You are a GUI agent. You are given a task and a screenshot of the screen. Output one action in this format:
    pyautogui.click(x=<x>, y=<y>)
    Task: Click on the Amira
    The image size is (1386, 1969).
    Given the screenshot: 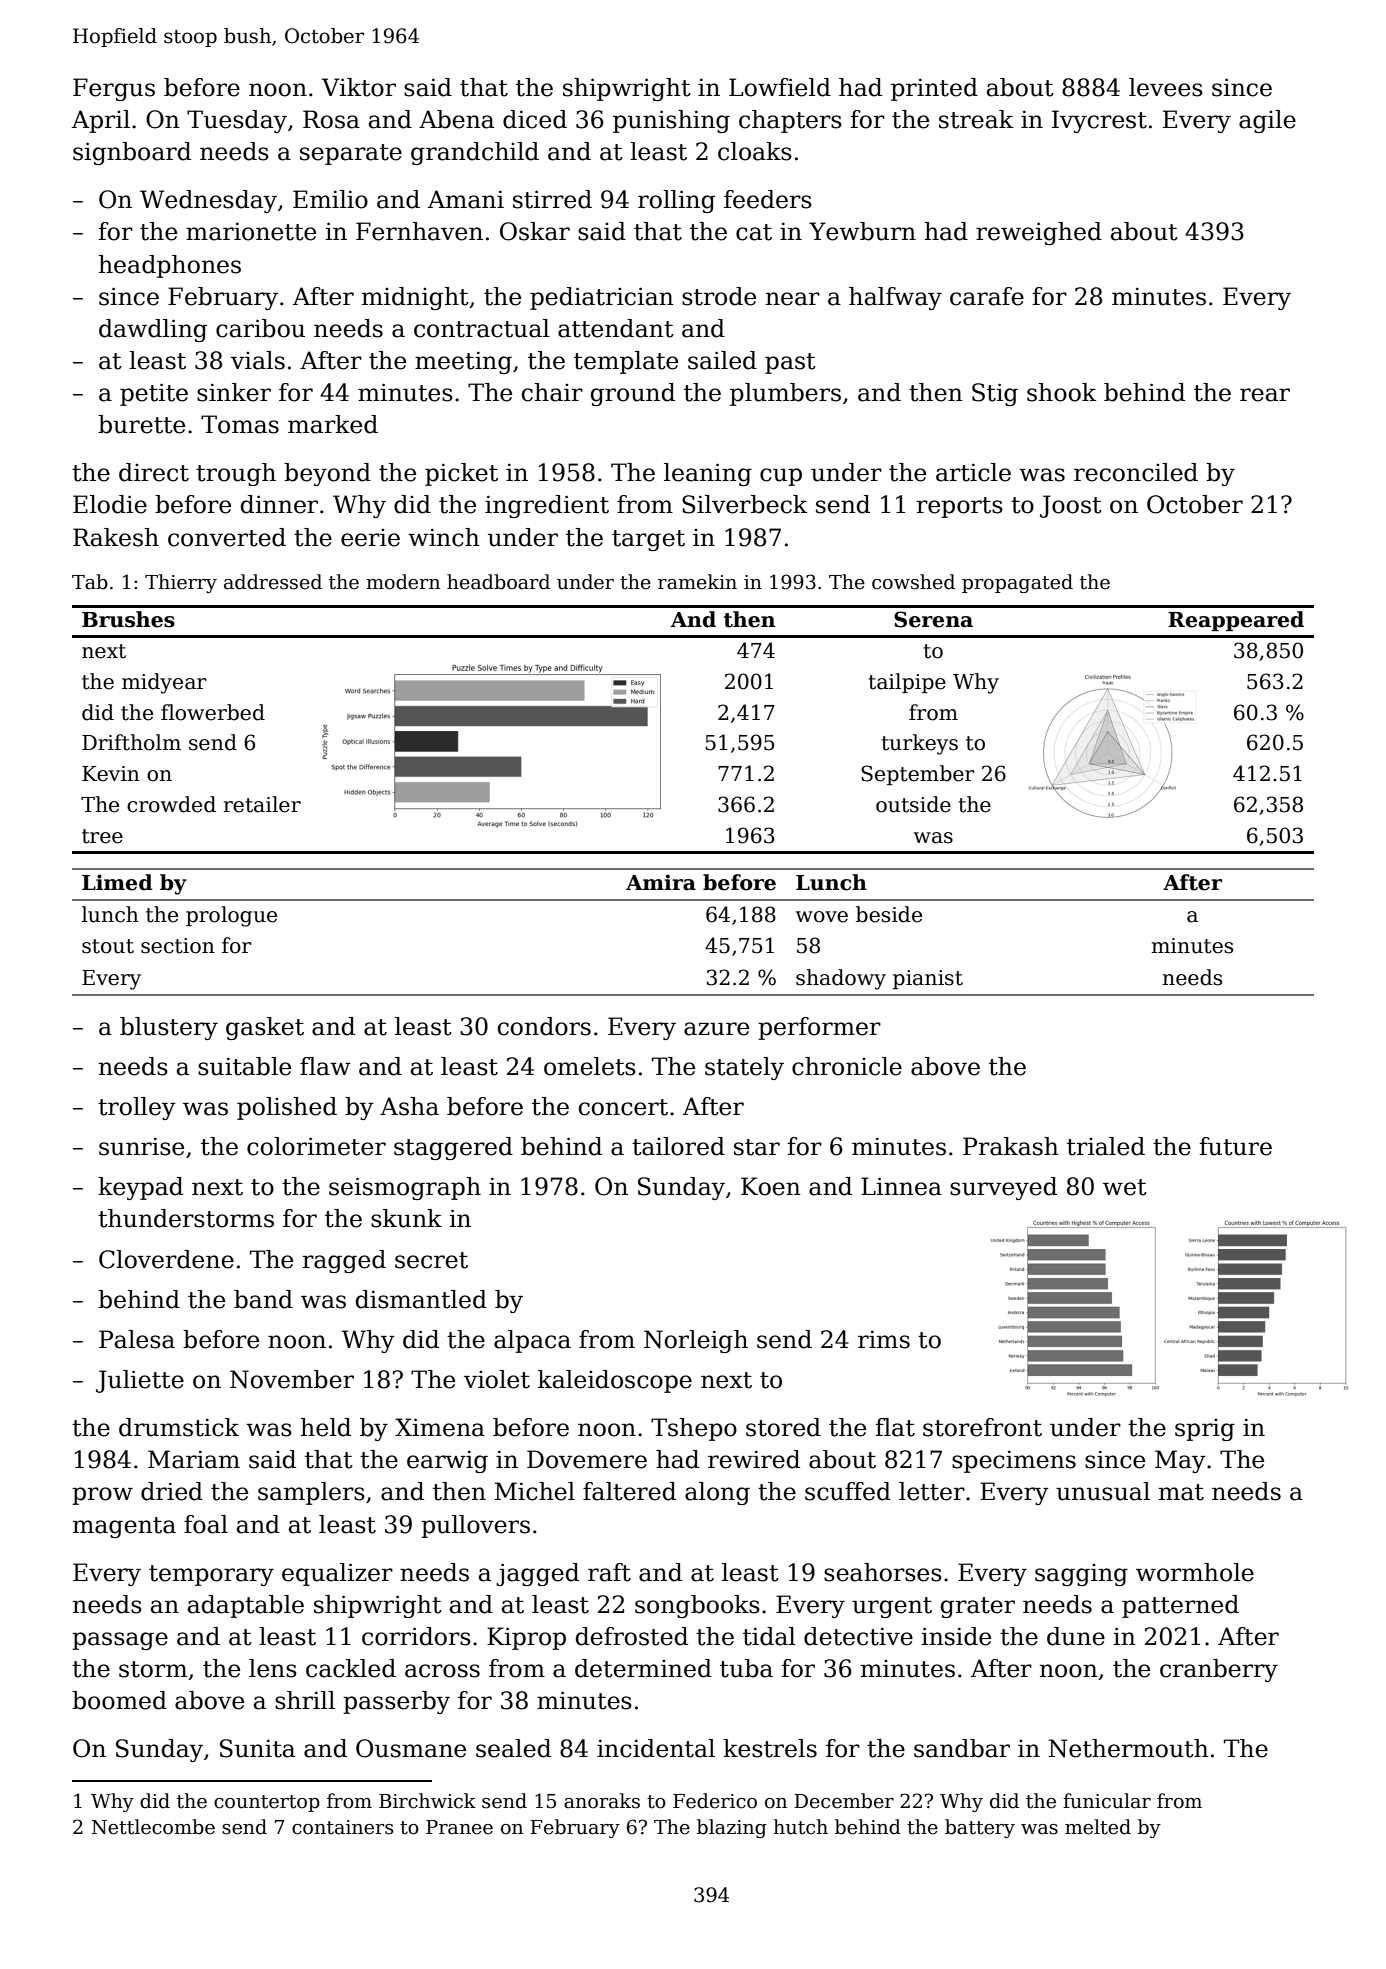 What is the action you would take?
    pyautogui.click(x=661, y=882)
